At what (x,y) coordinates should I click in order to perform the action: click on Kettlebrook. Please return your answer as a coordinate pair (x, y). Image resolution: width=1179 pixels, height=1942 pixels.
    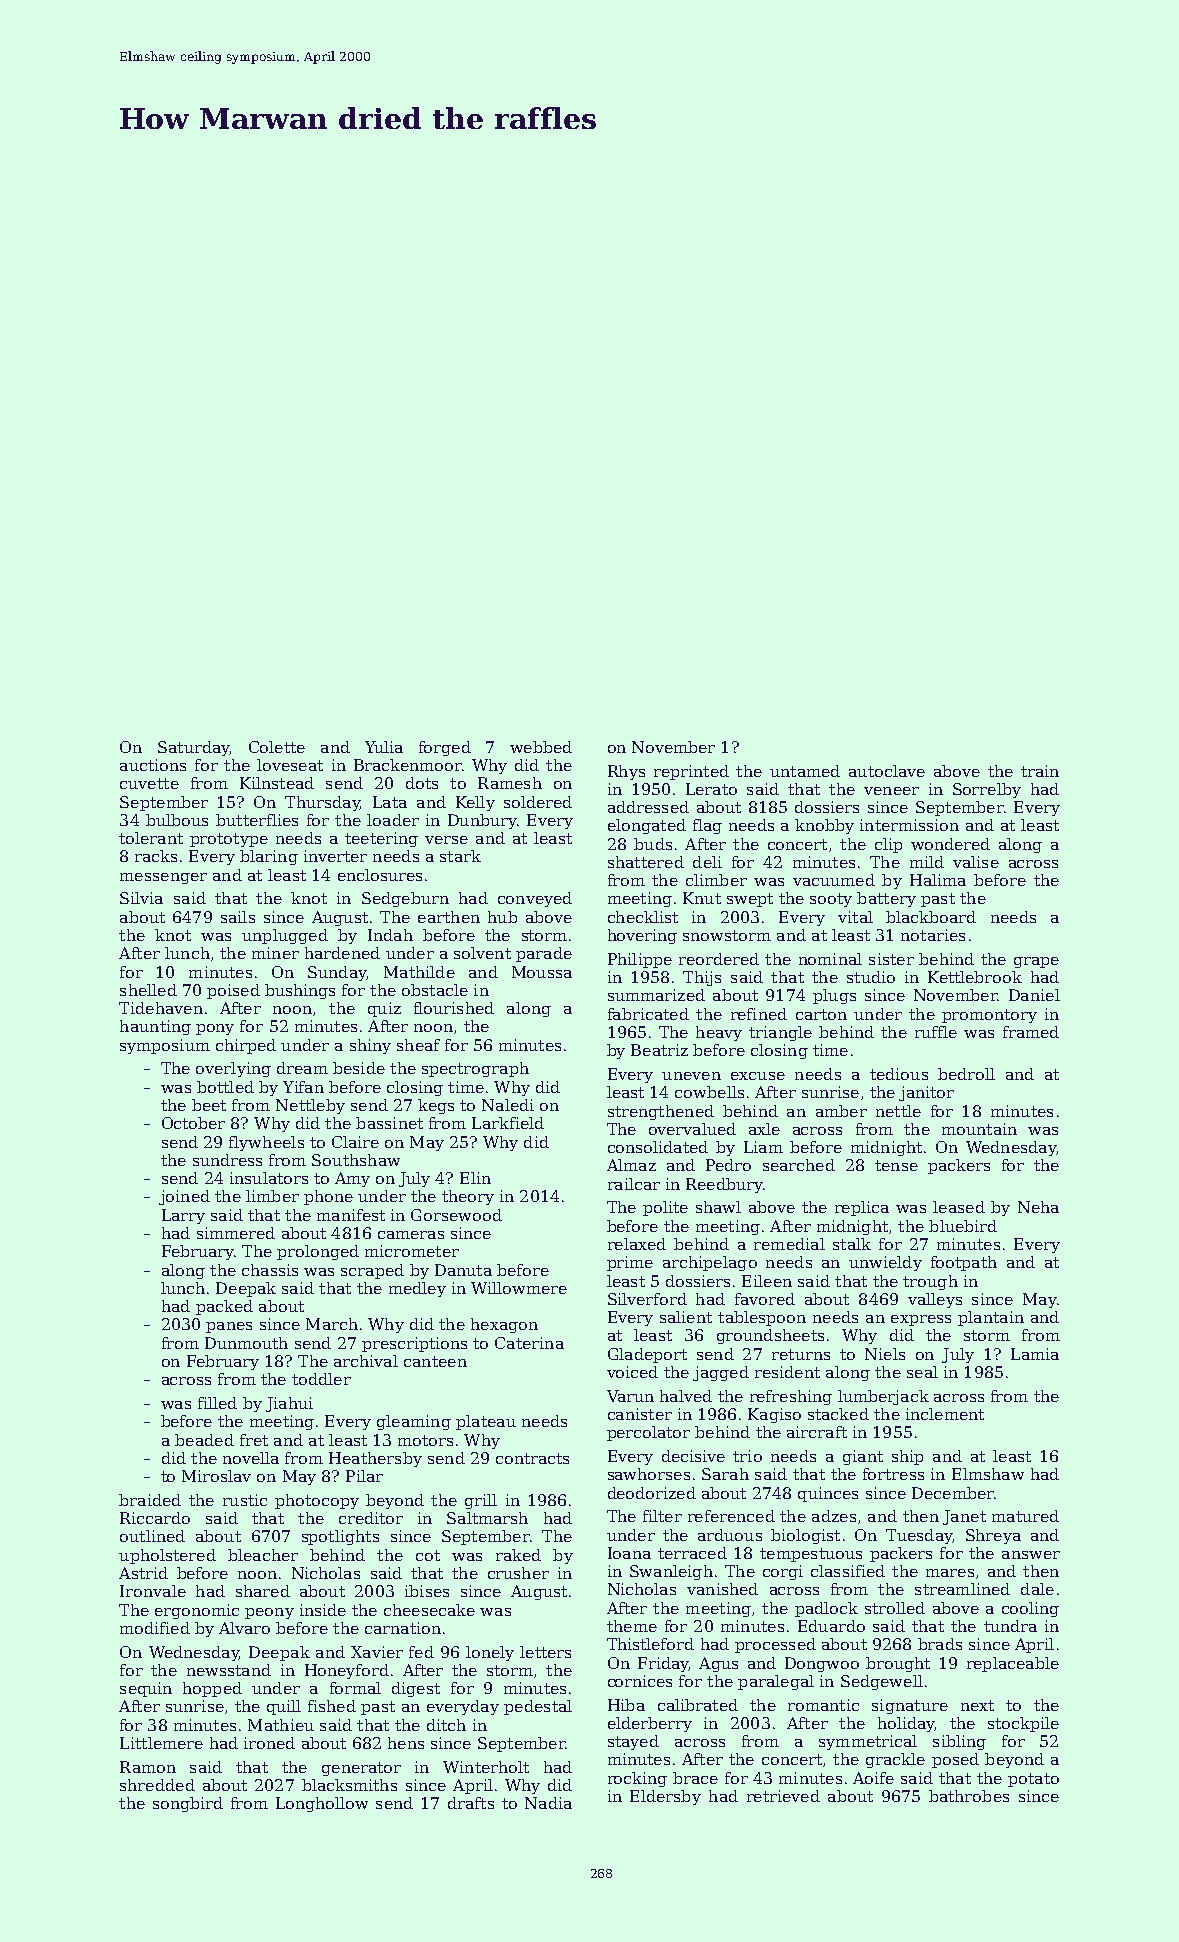
    Looking at the image, I should click on (975, 977).
